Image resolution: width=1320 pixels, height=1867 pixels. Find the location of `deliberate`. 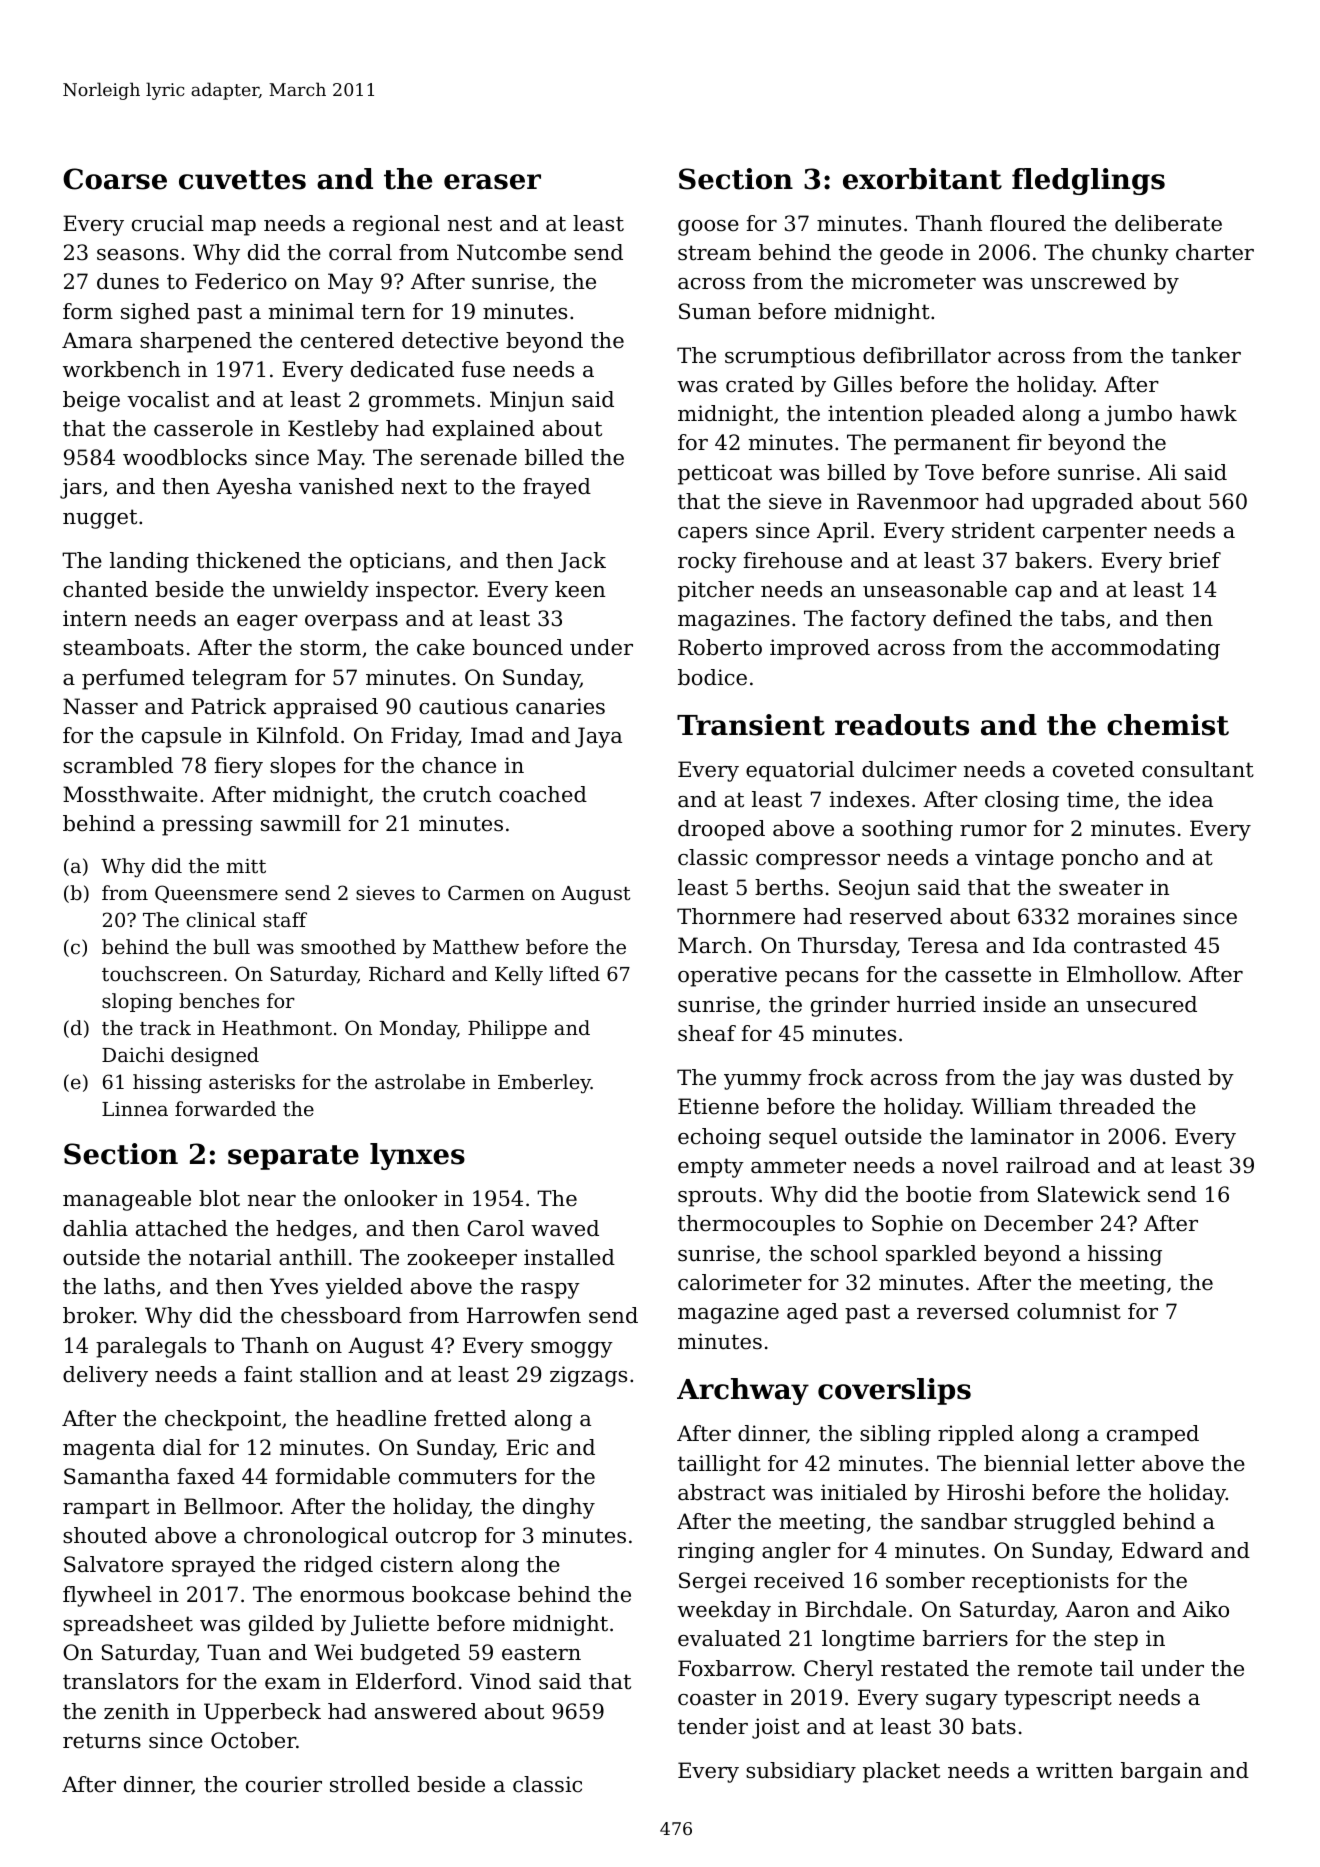

deliberate is located at coordinates (1168, 223).
